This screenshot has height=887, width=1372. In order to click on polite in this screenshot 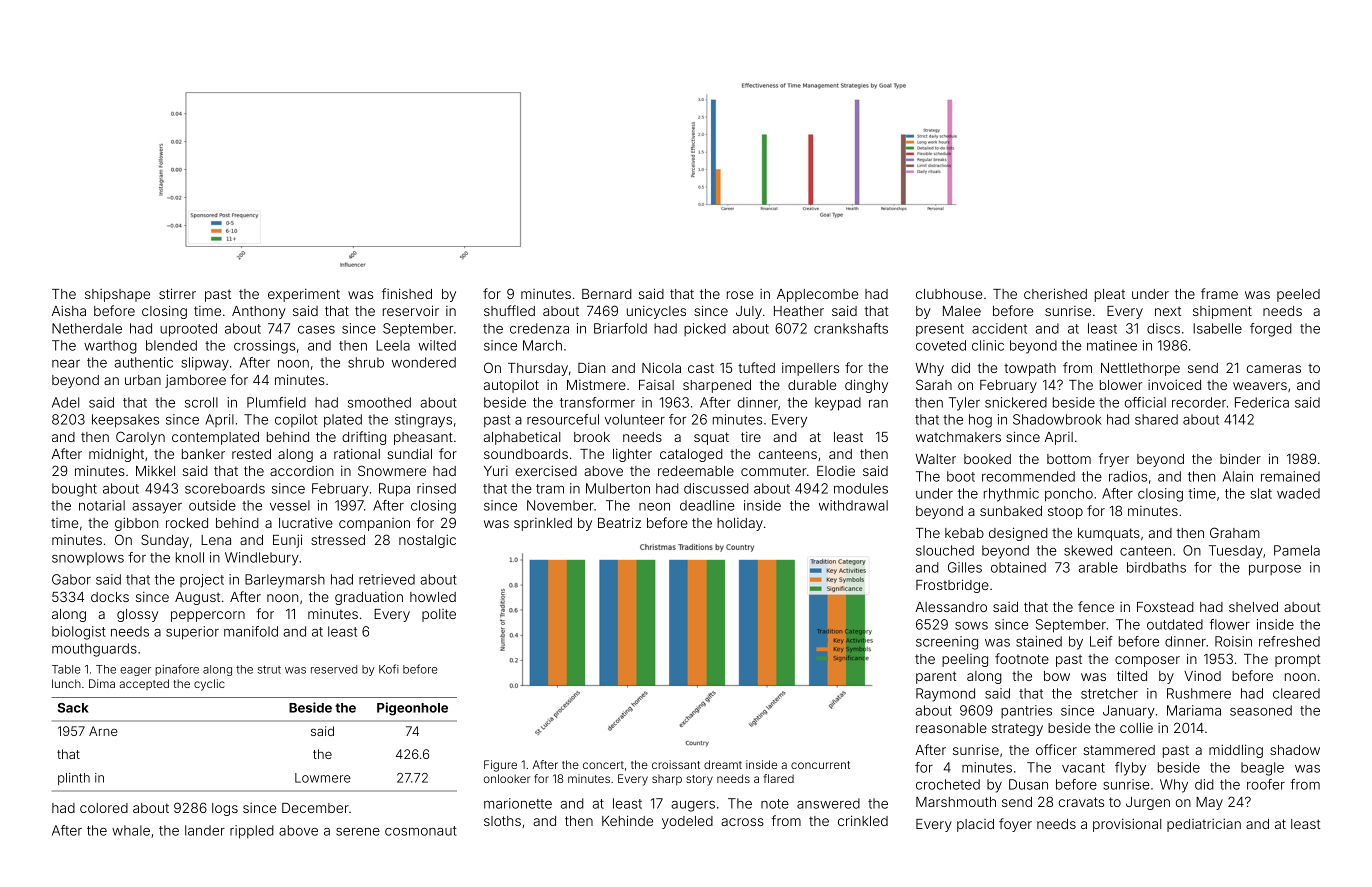, I will do `click(439, 615)`.
